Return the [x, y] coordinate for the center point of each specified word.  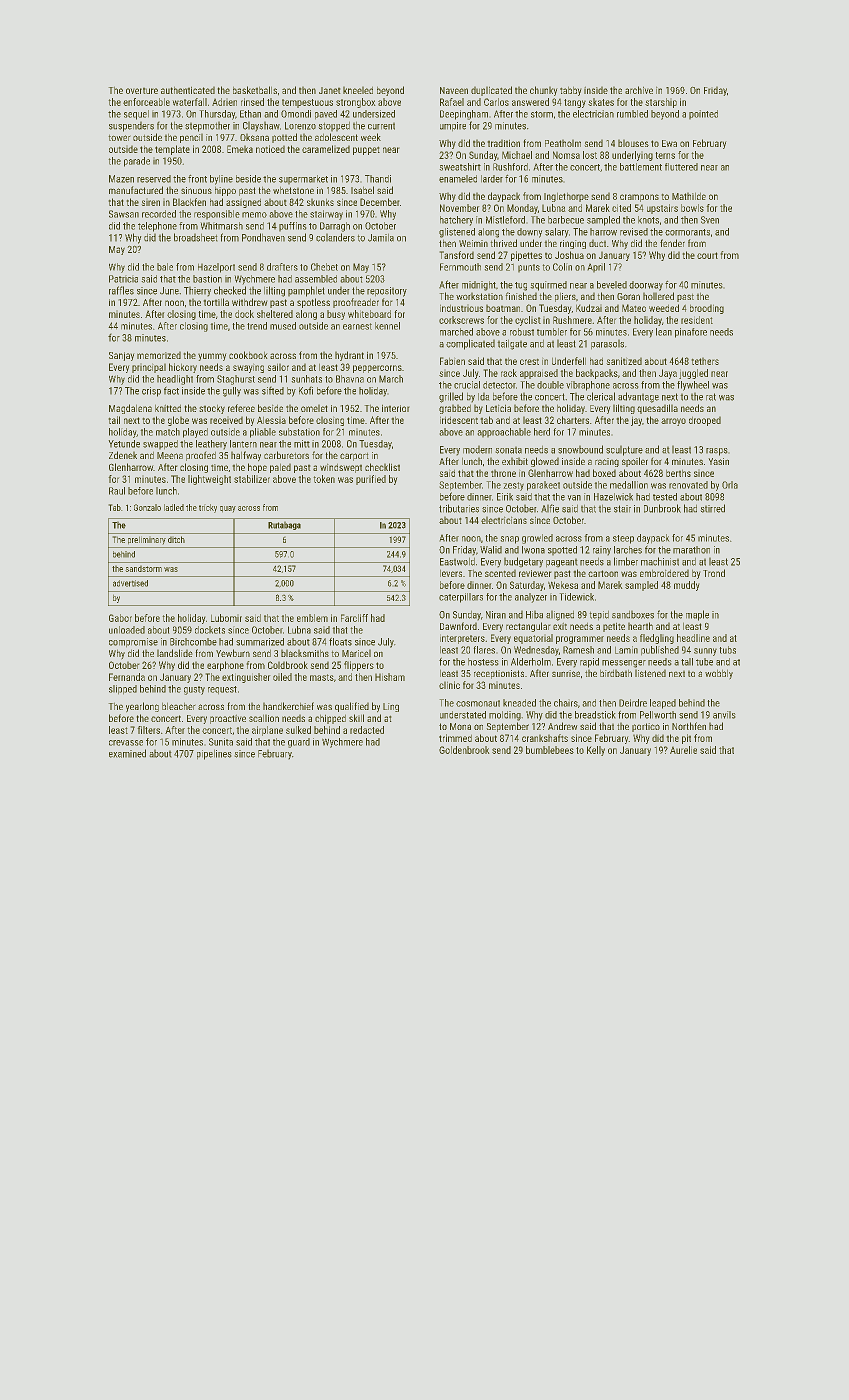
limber [626, 561]
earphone [225, 666]
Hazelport [216, 268]
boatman [503, 308]
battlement [641, 167]
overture [142, 90]
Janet [330, 90]
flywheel [693, 386]
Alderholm [531, 662]
